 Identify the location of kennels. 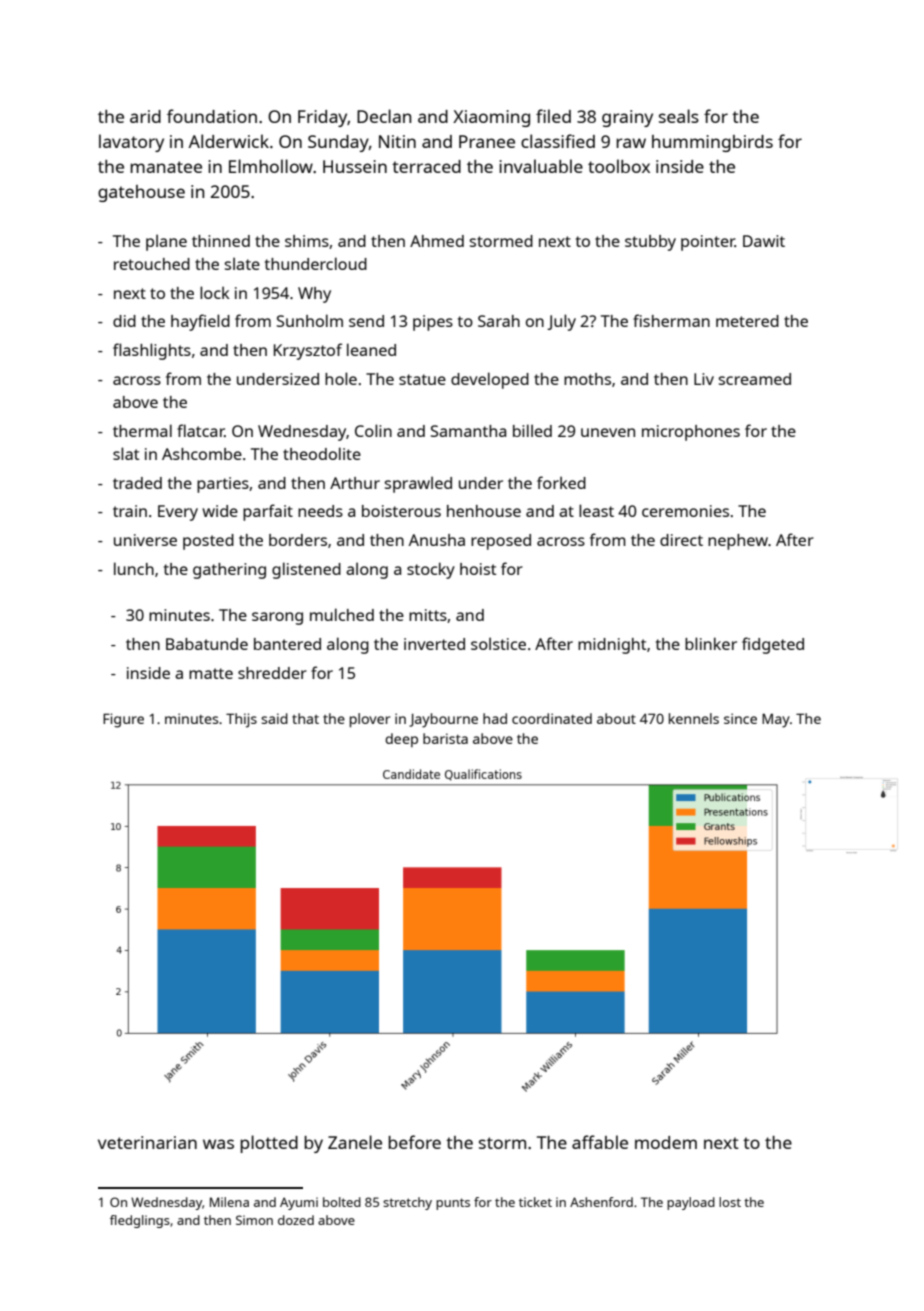
(694, 718).
